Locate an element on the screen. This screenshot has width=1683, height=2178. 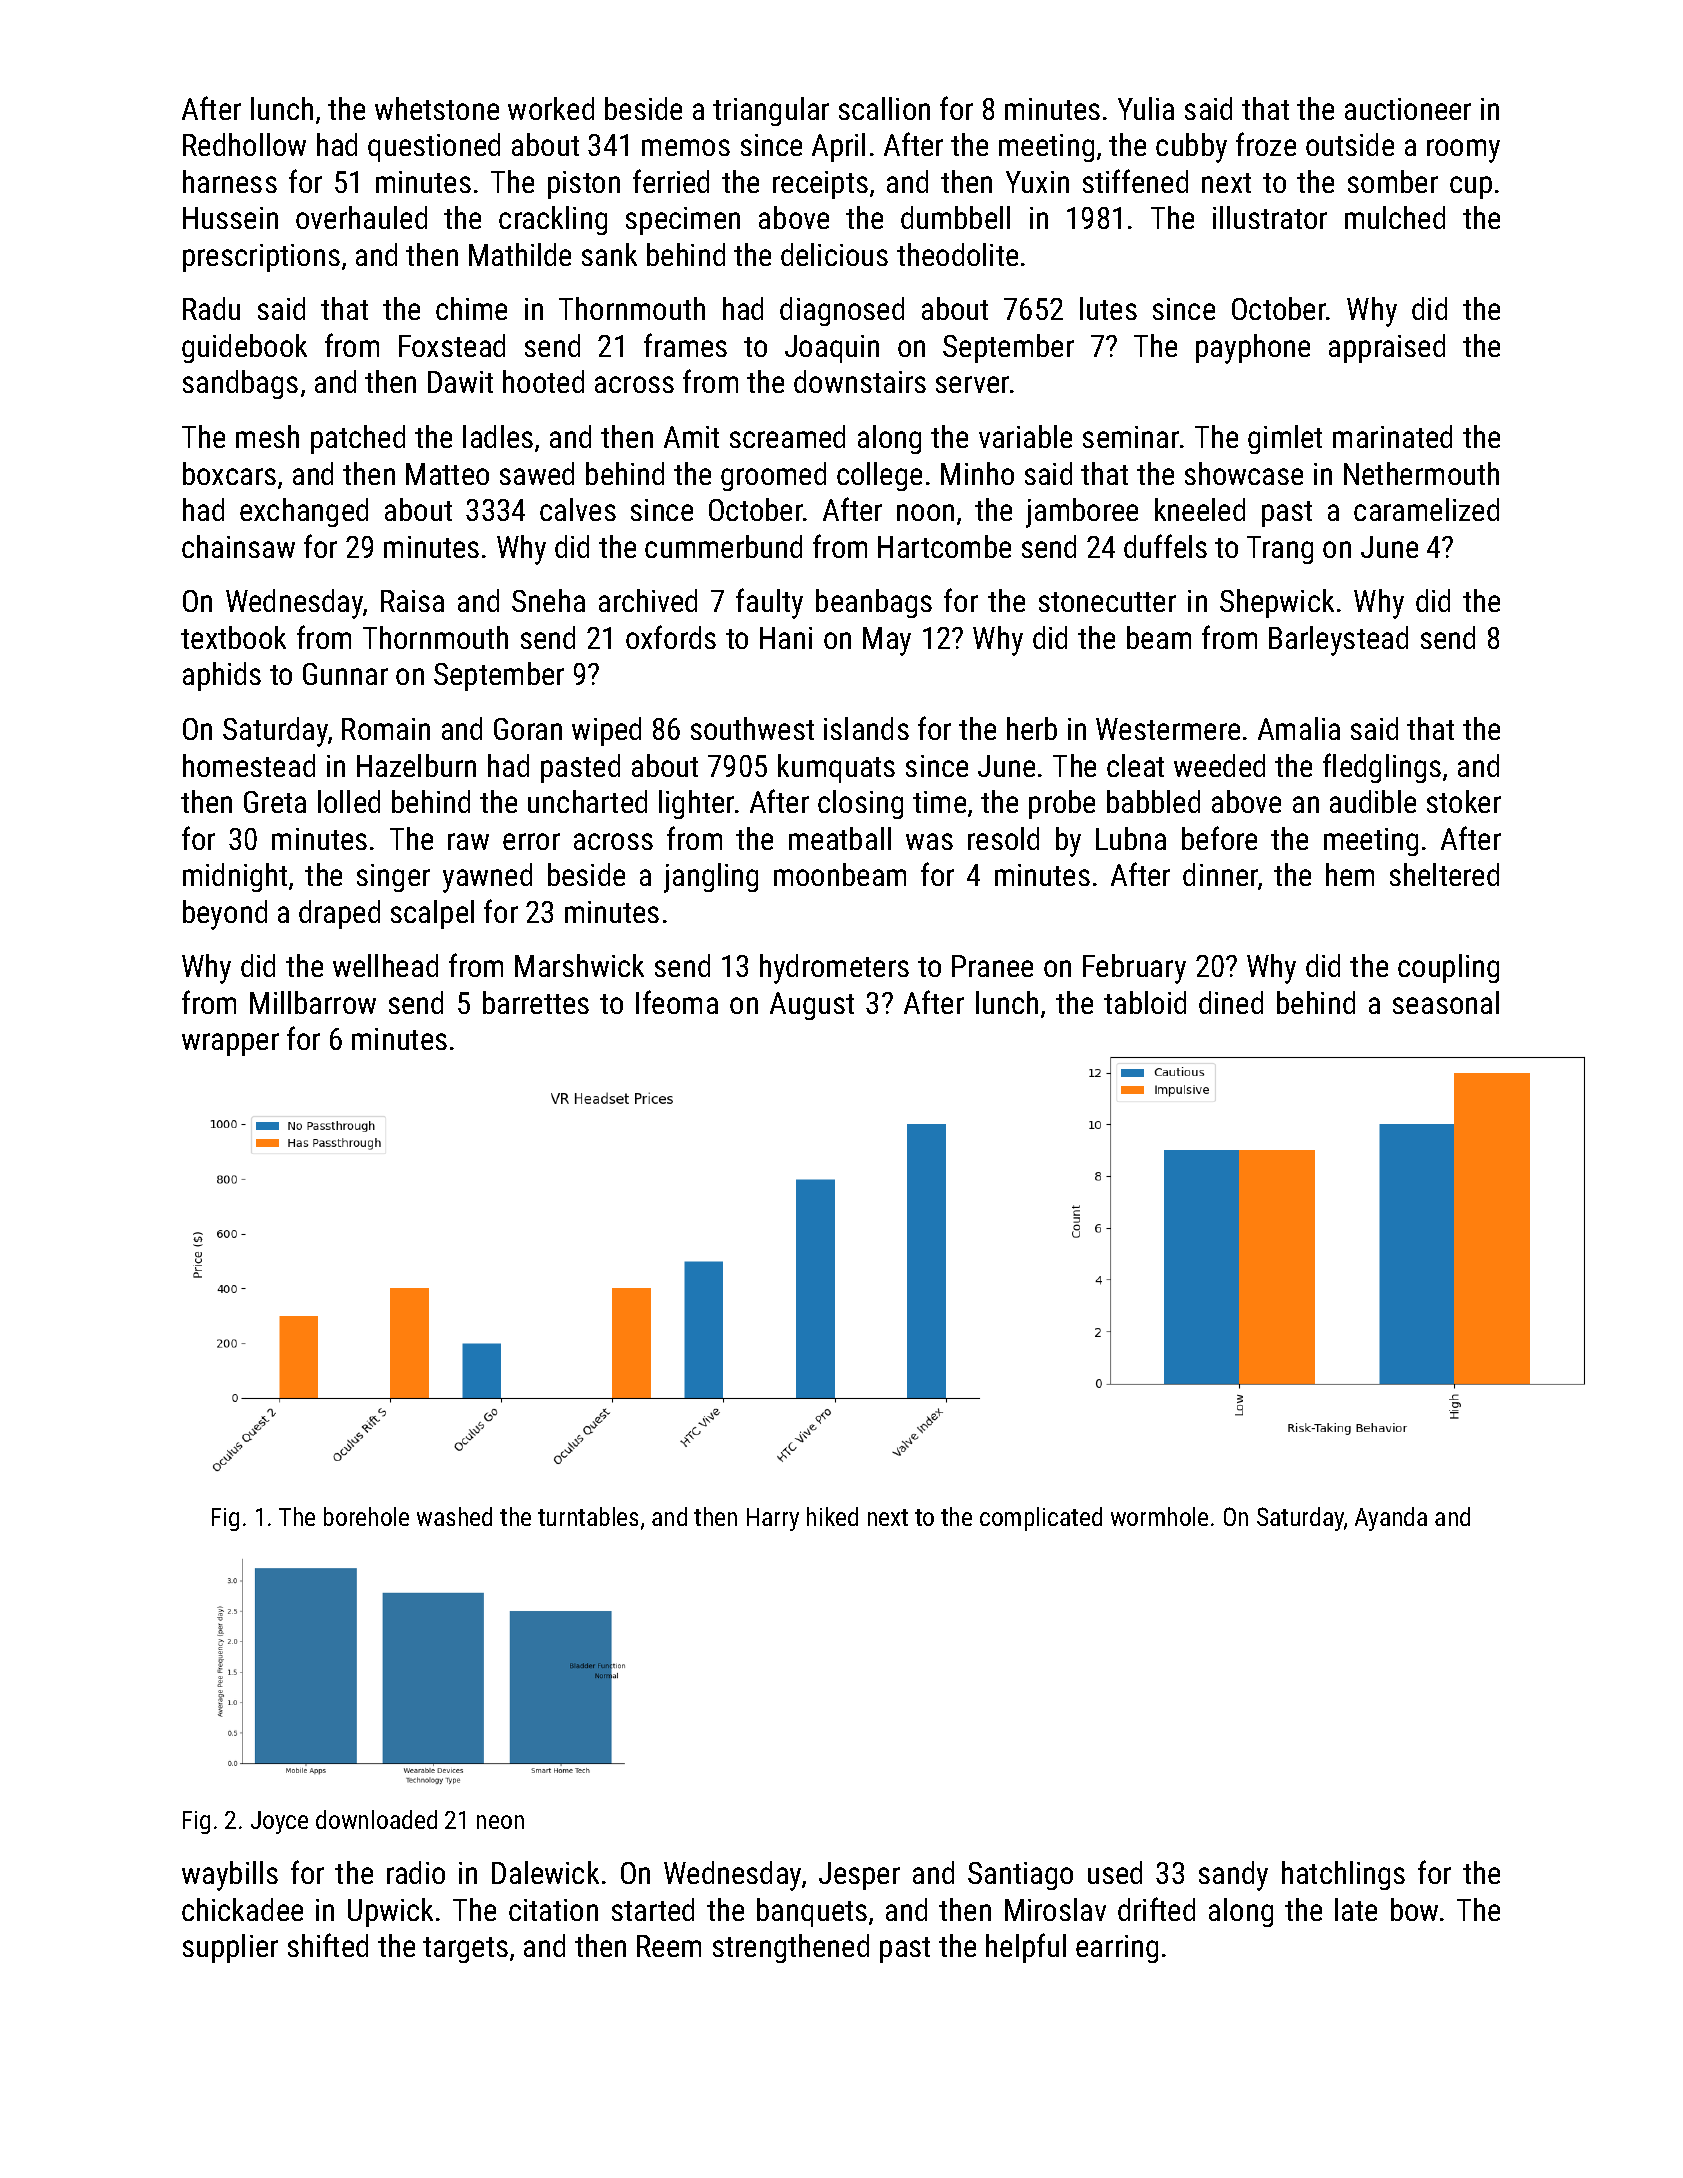
delicious is located at coordinates (834, 254).
